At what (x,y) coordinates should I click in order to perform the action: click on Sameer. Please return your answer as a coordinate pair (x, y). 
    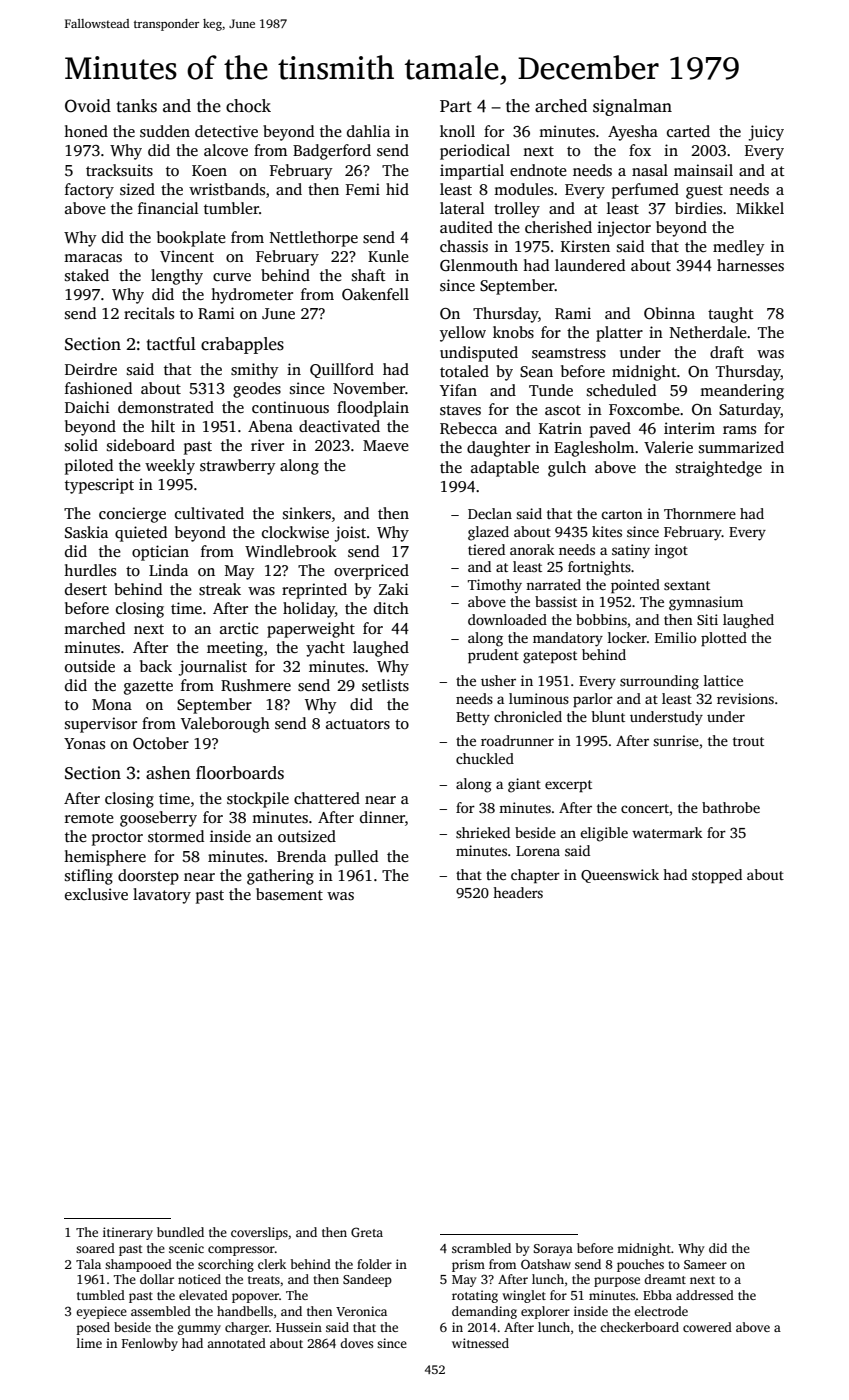
    Looking at the image, I should click on (705, 1264).
